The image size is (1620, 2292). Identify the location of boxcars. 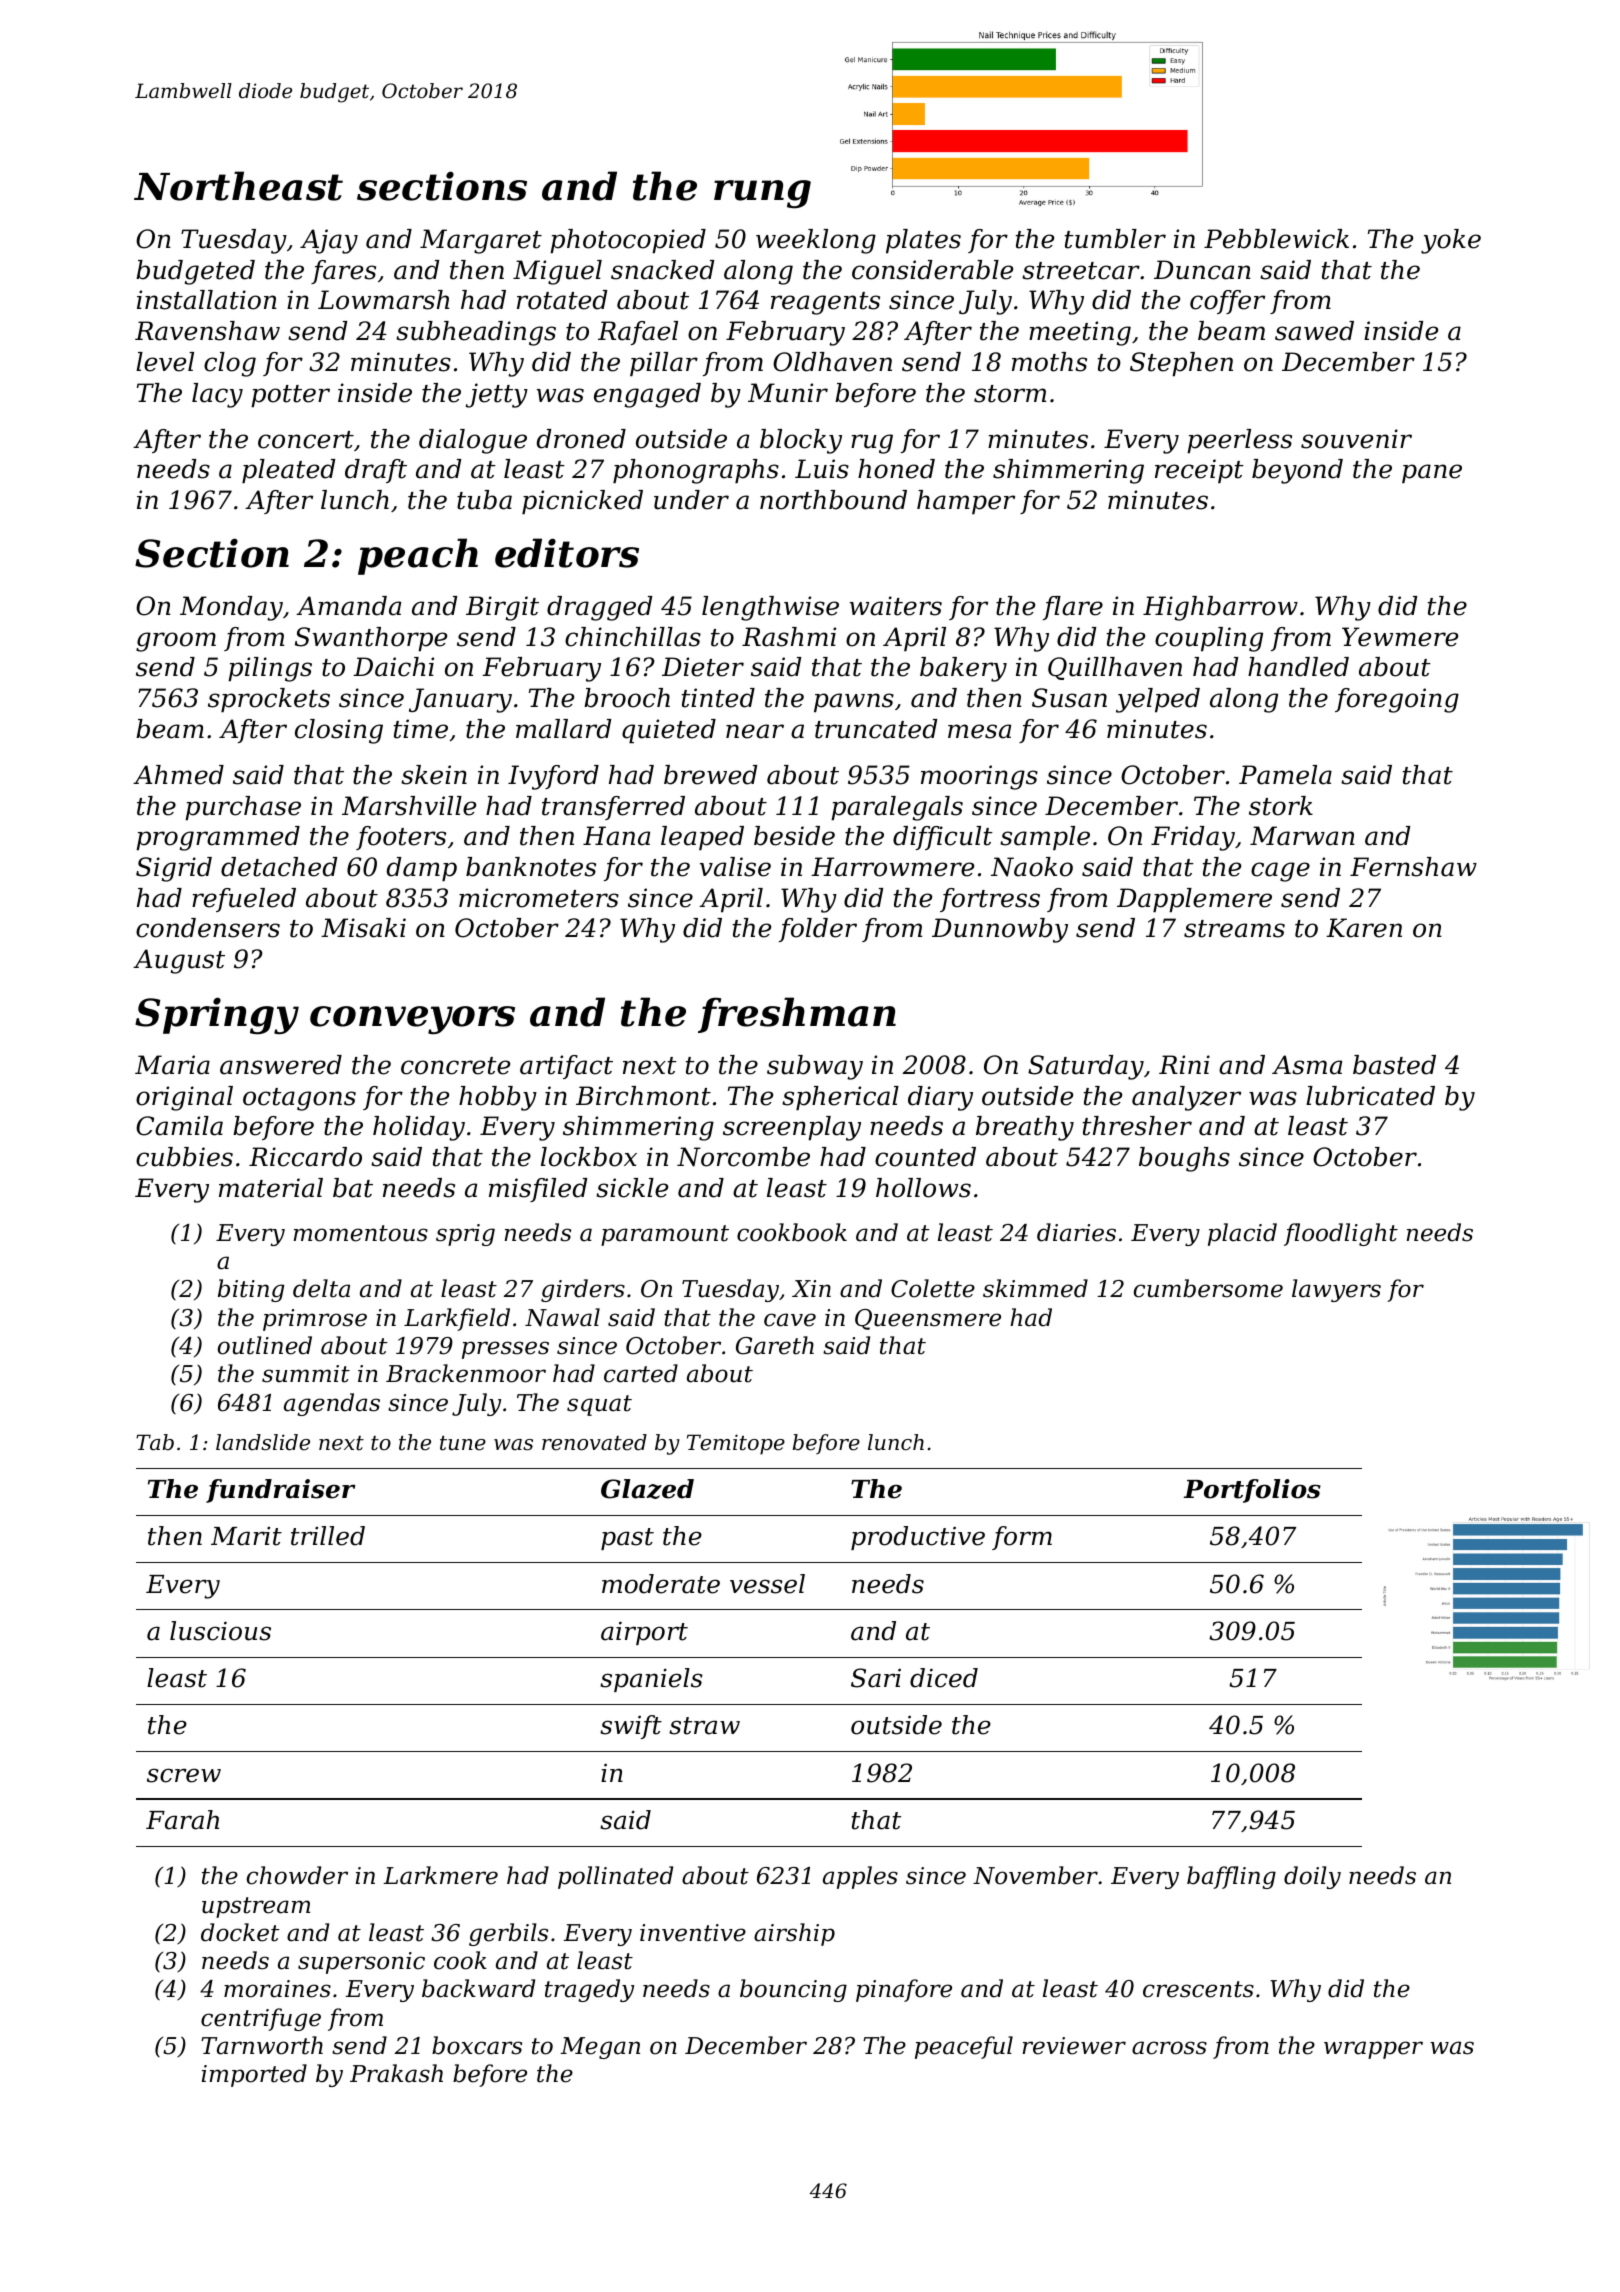
(477, 2045).
